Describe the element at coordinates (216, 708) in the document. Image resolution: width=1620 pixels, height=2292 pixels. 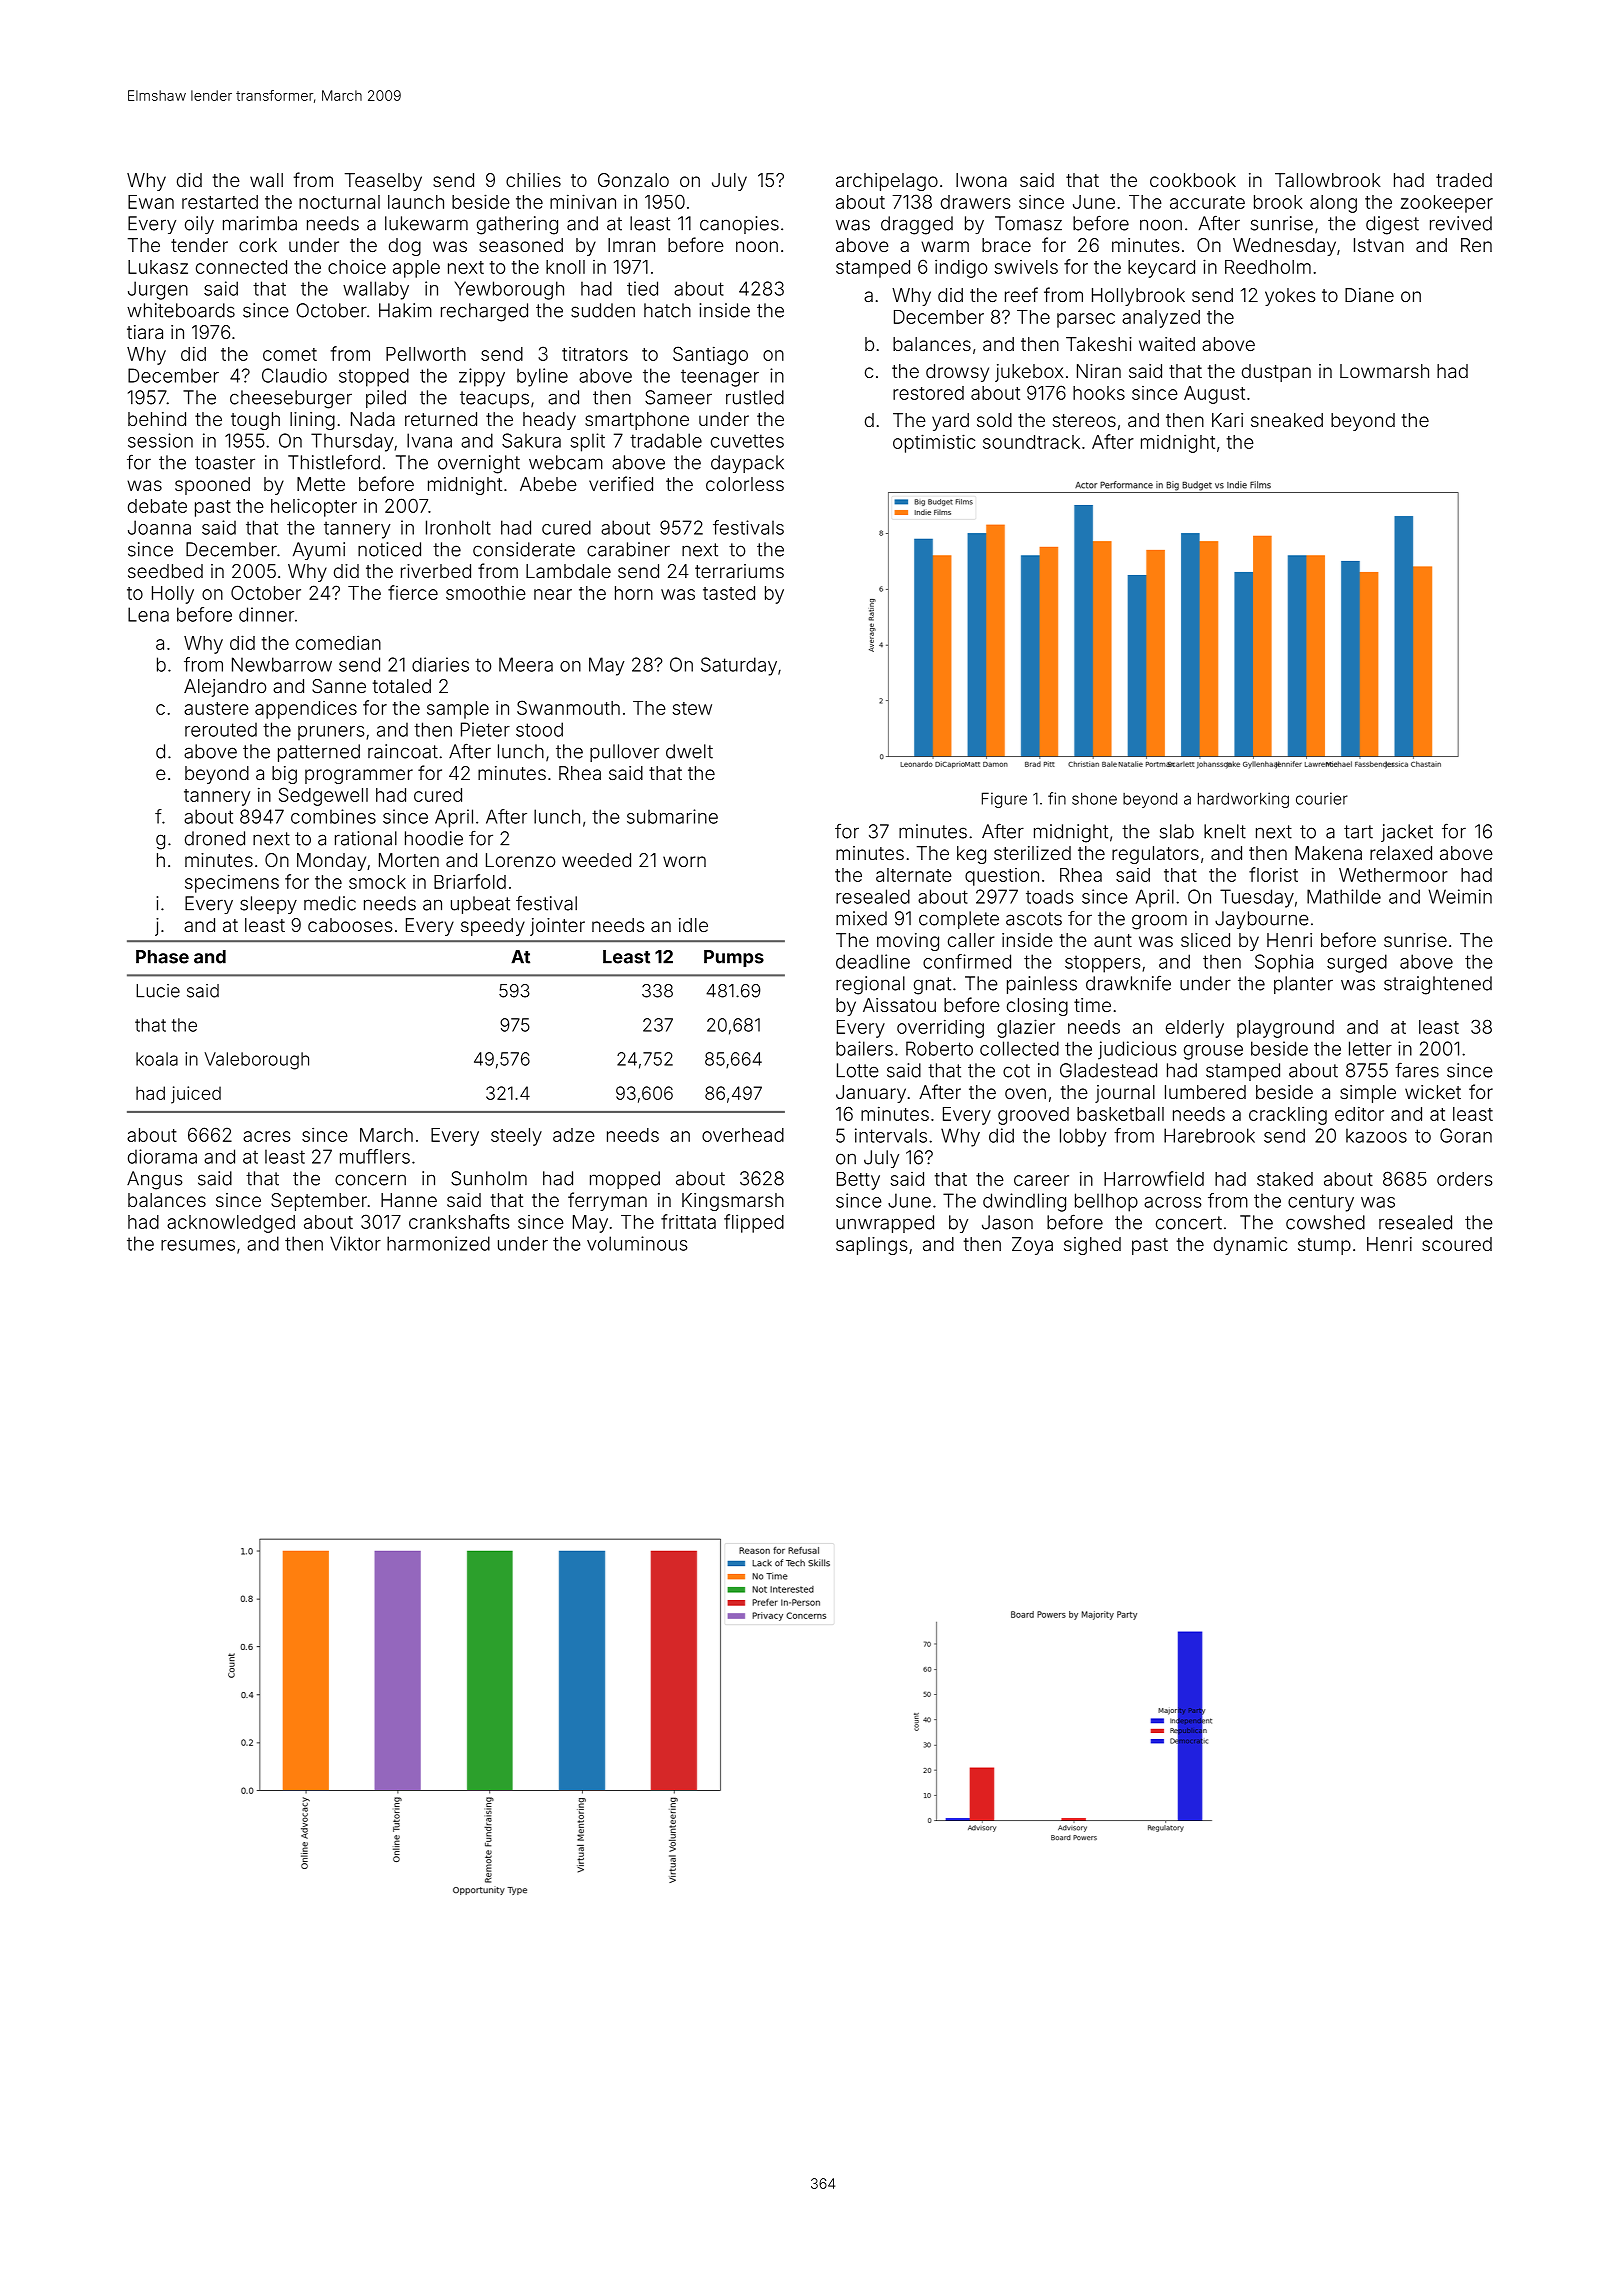
I see `austere` at that location.
